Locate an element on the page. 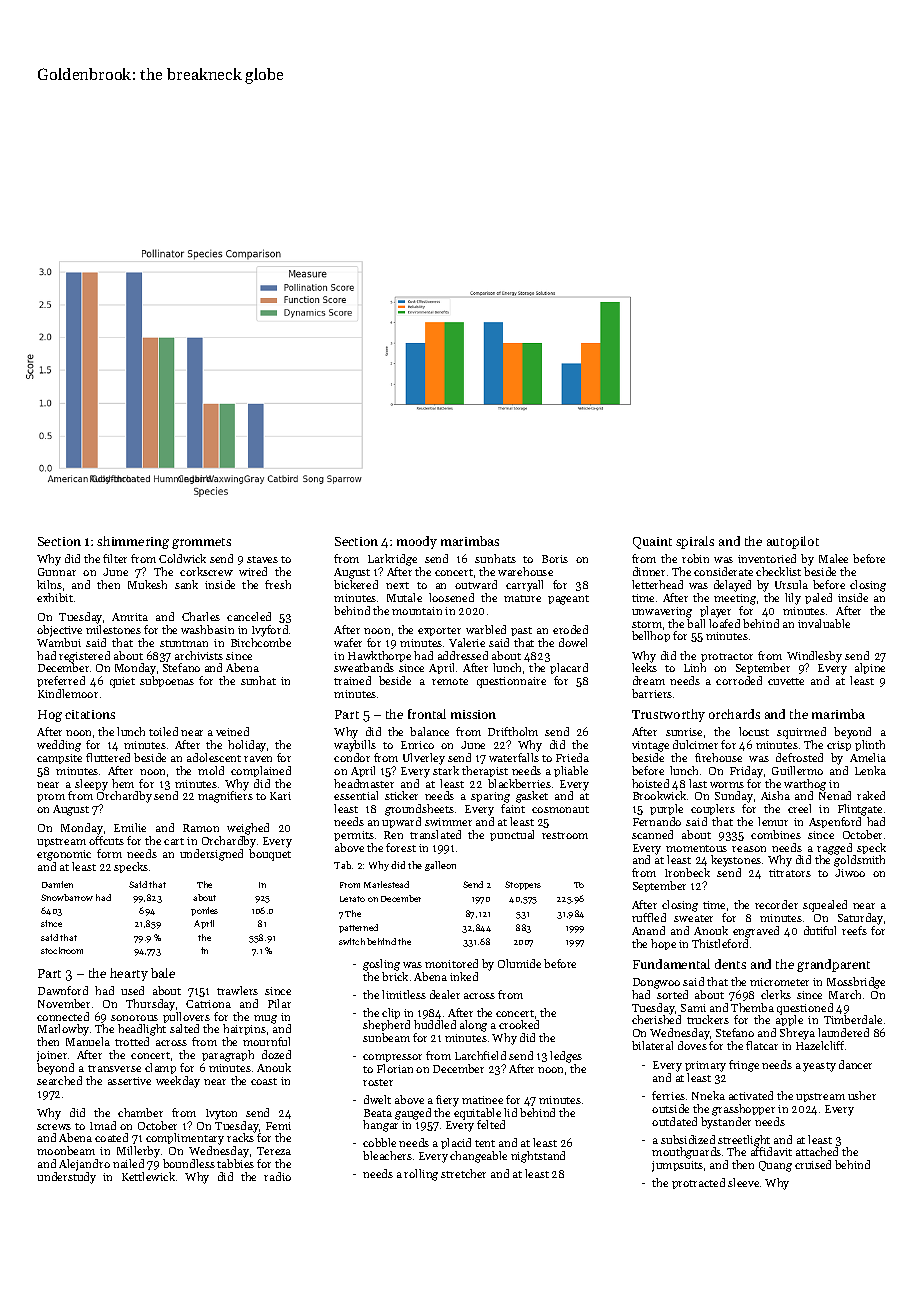 This page has height=1308, width=924. understudy is located at coordinates (66, 1178).
